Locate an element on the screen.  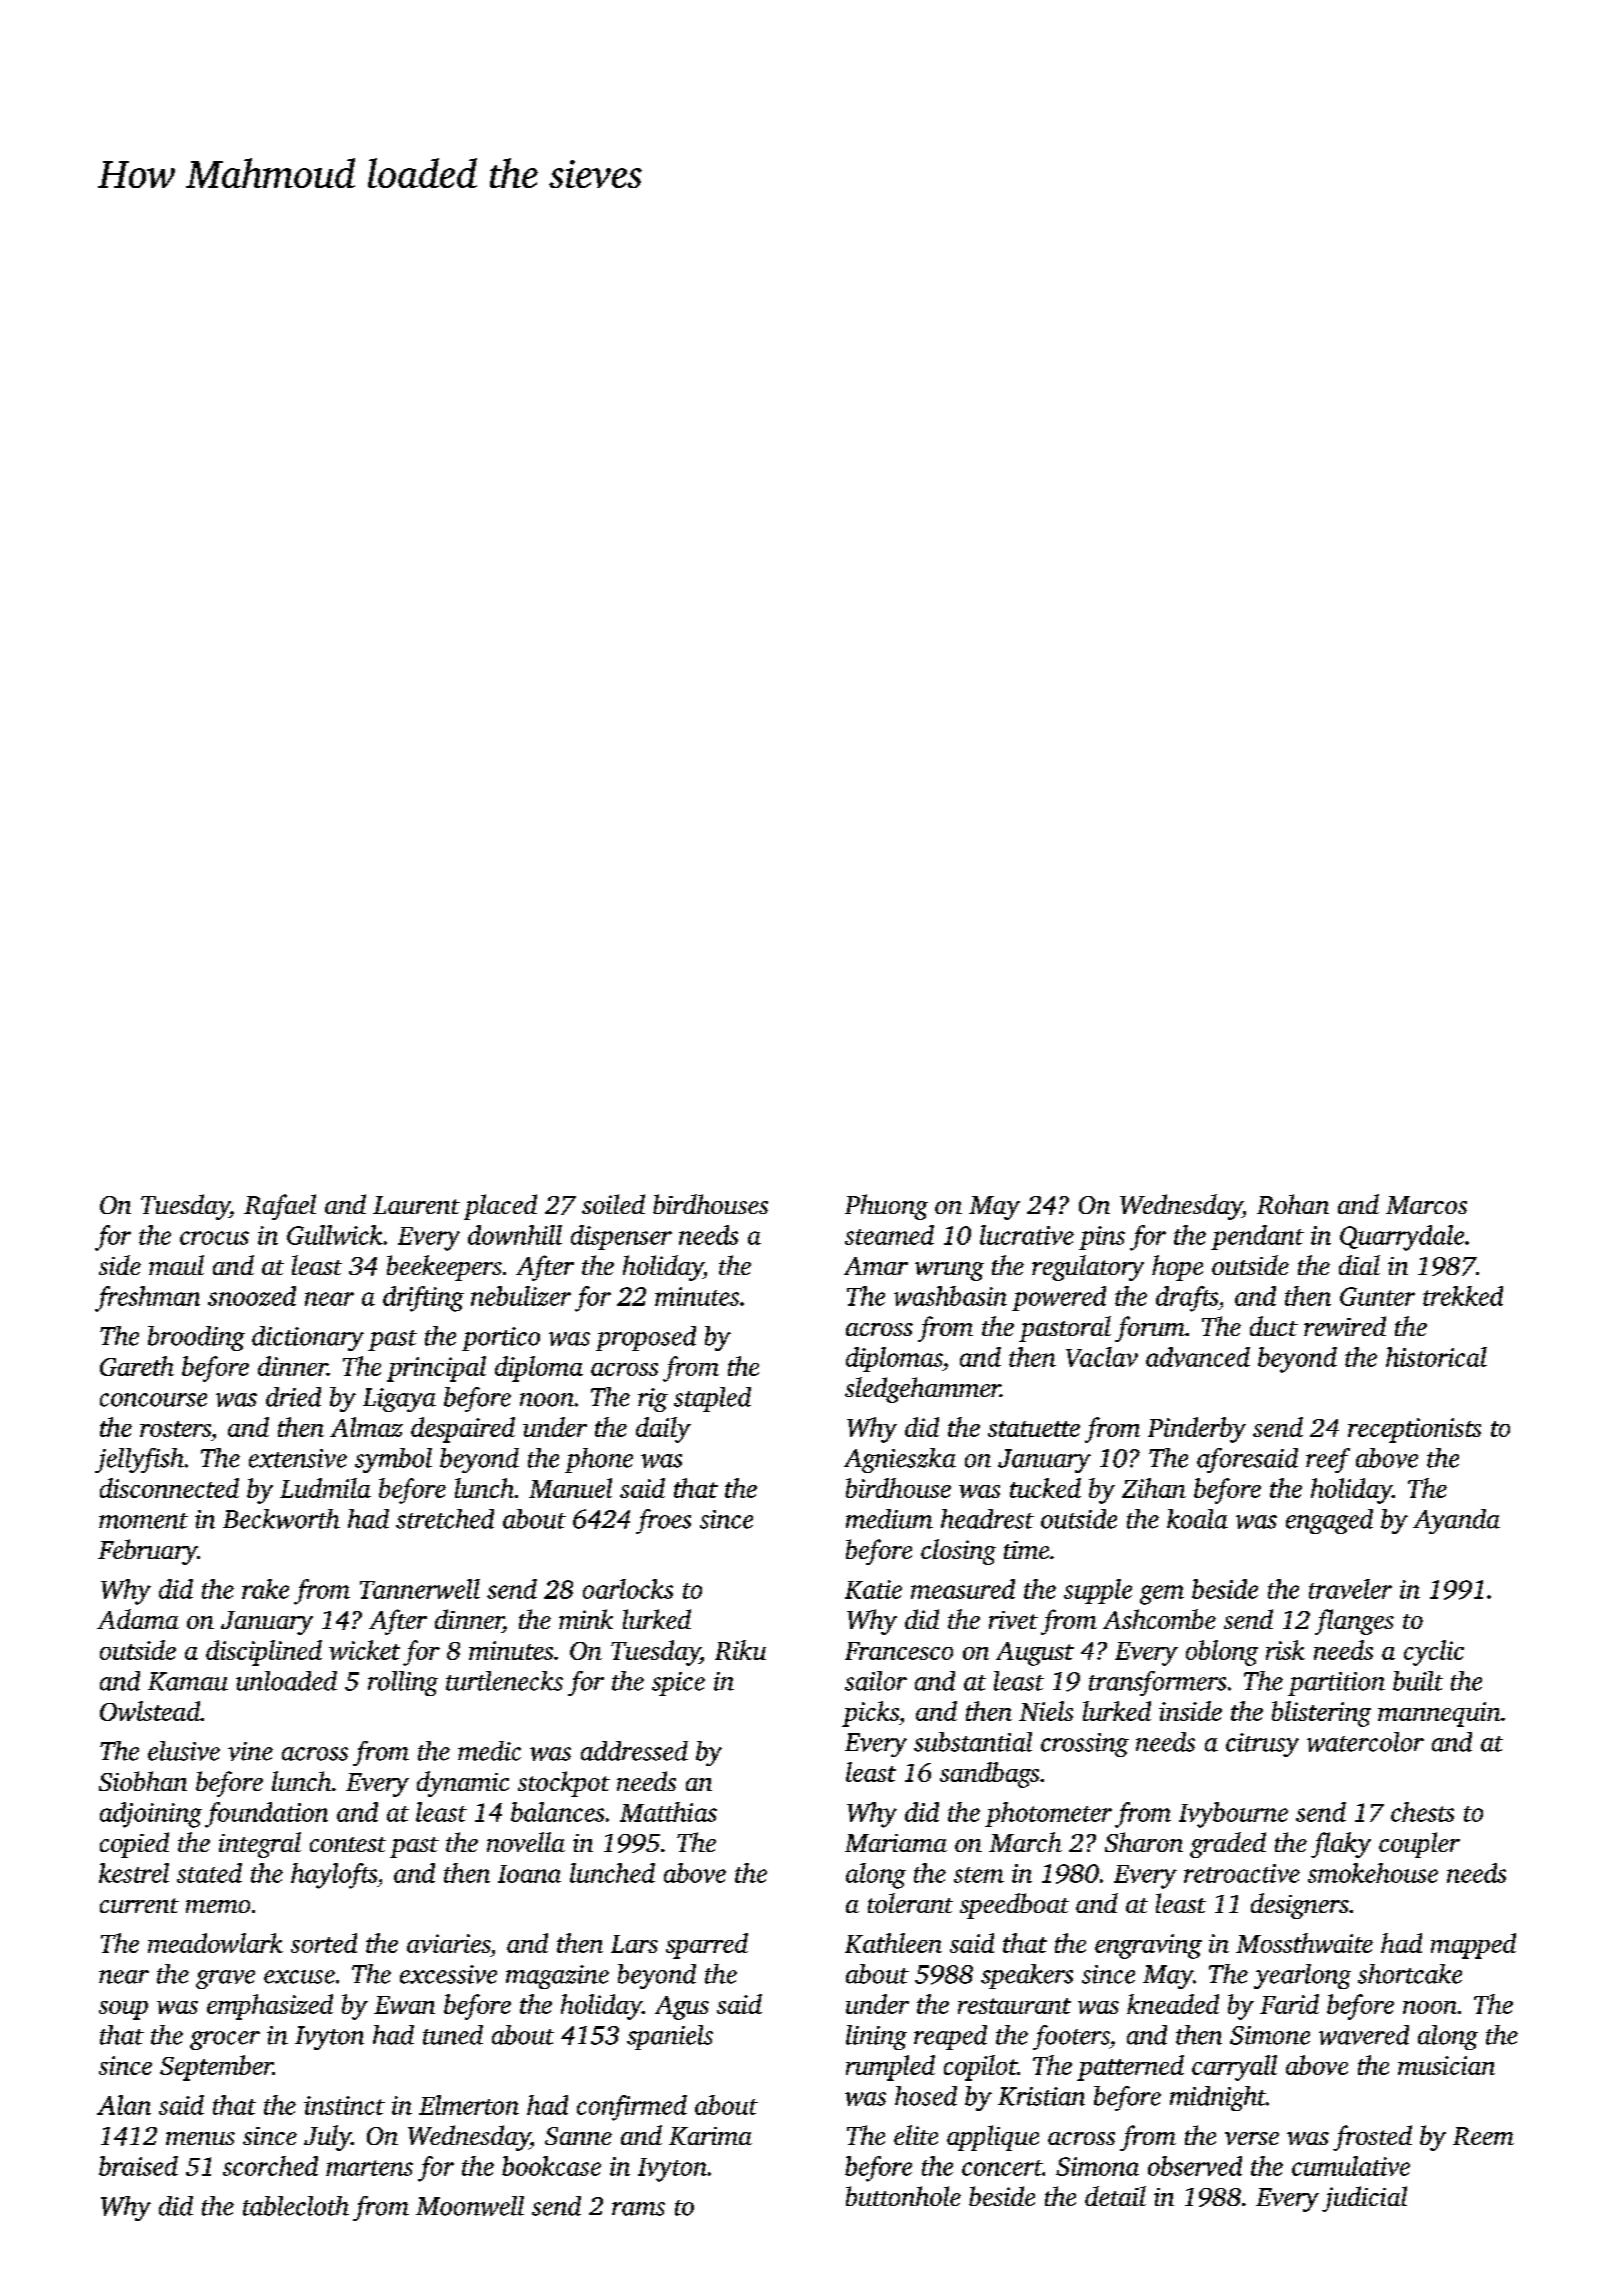
cyclic is located at coordinates (1434, 1653).
